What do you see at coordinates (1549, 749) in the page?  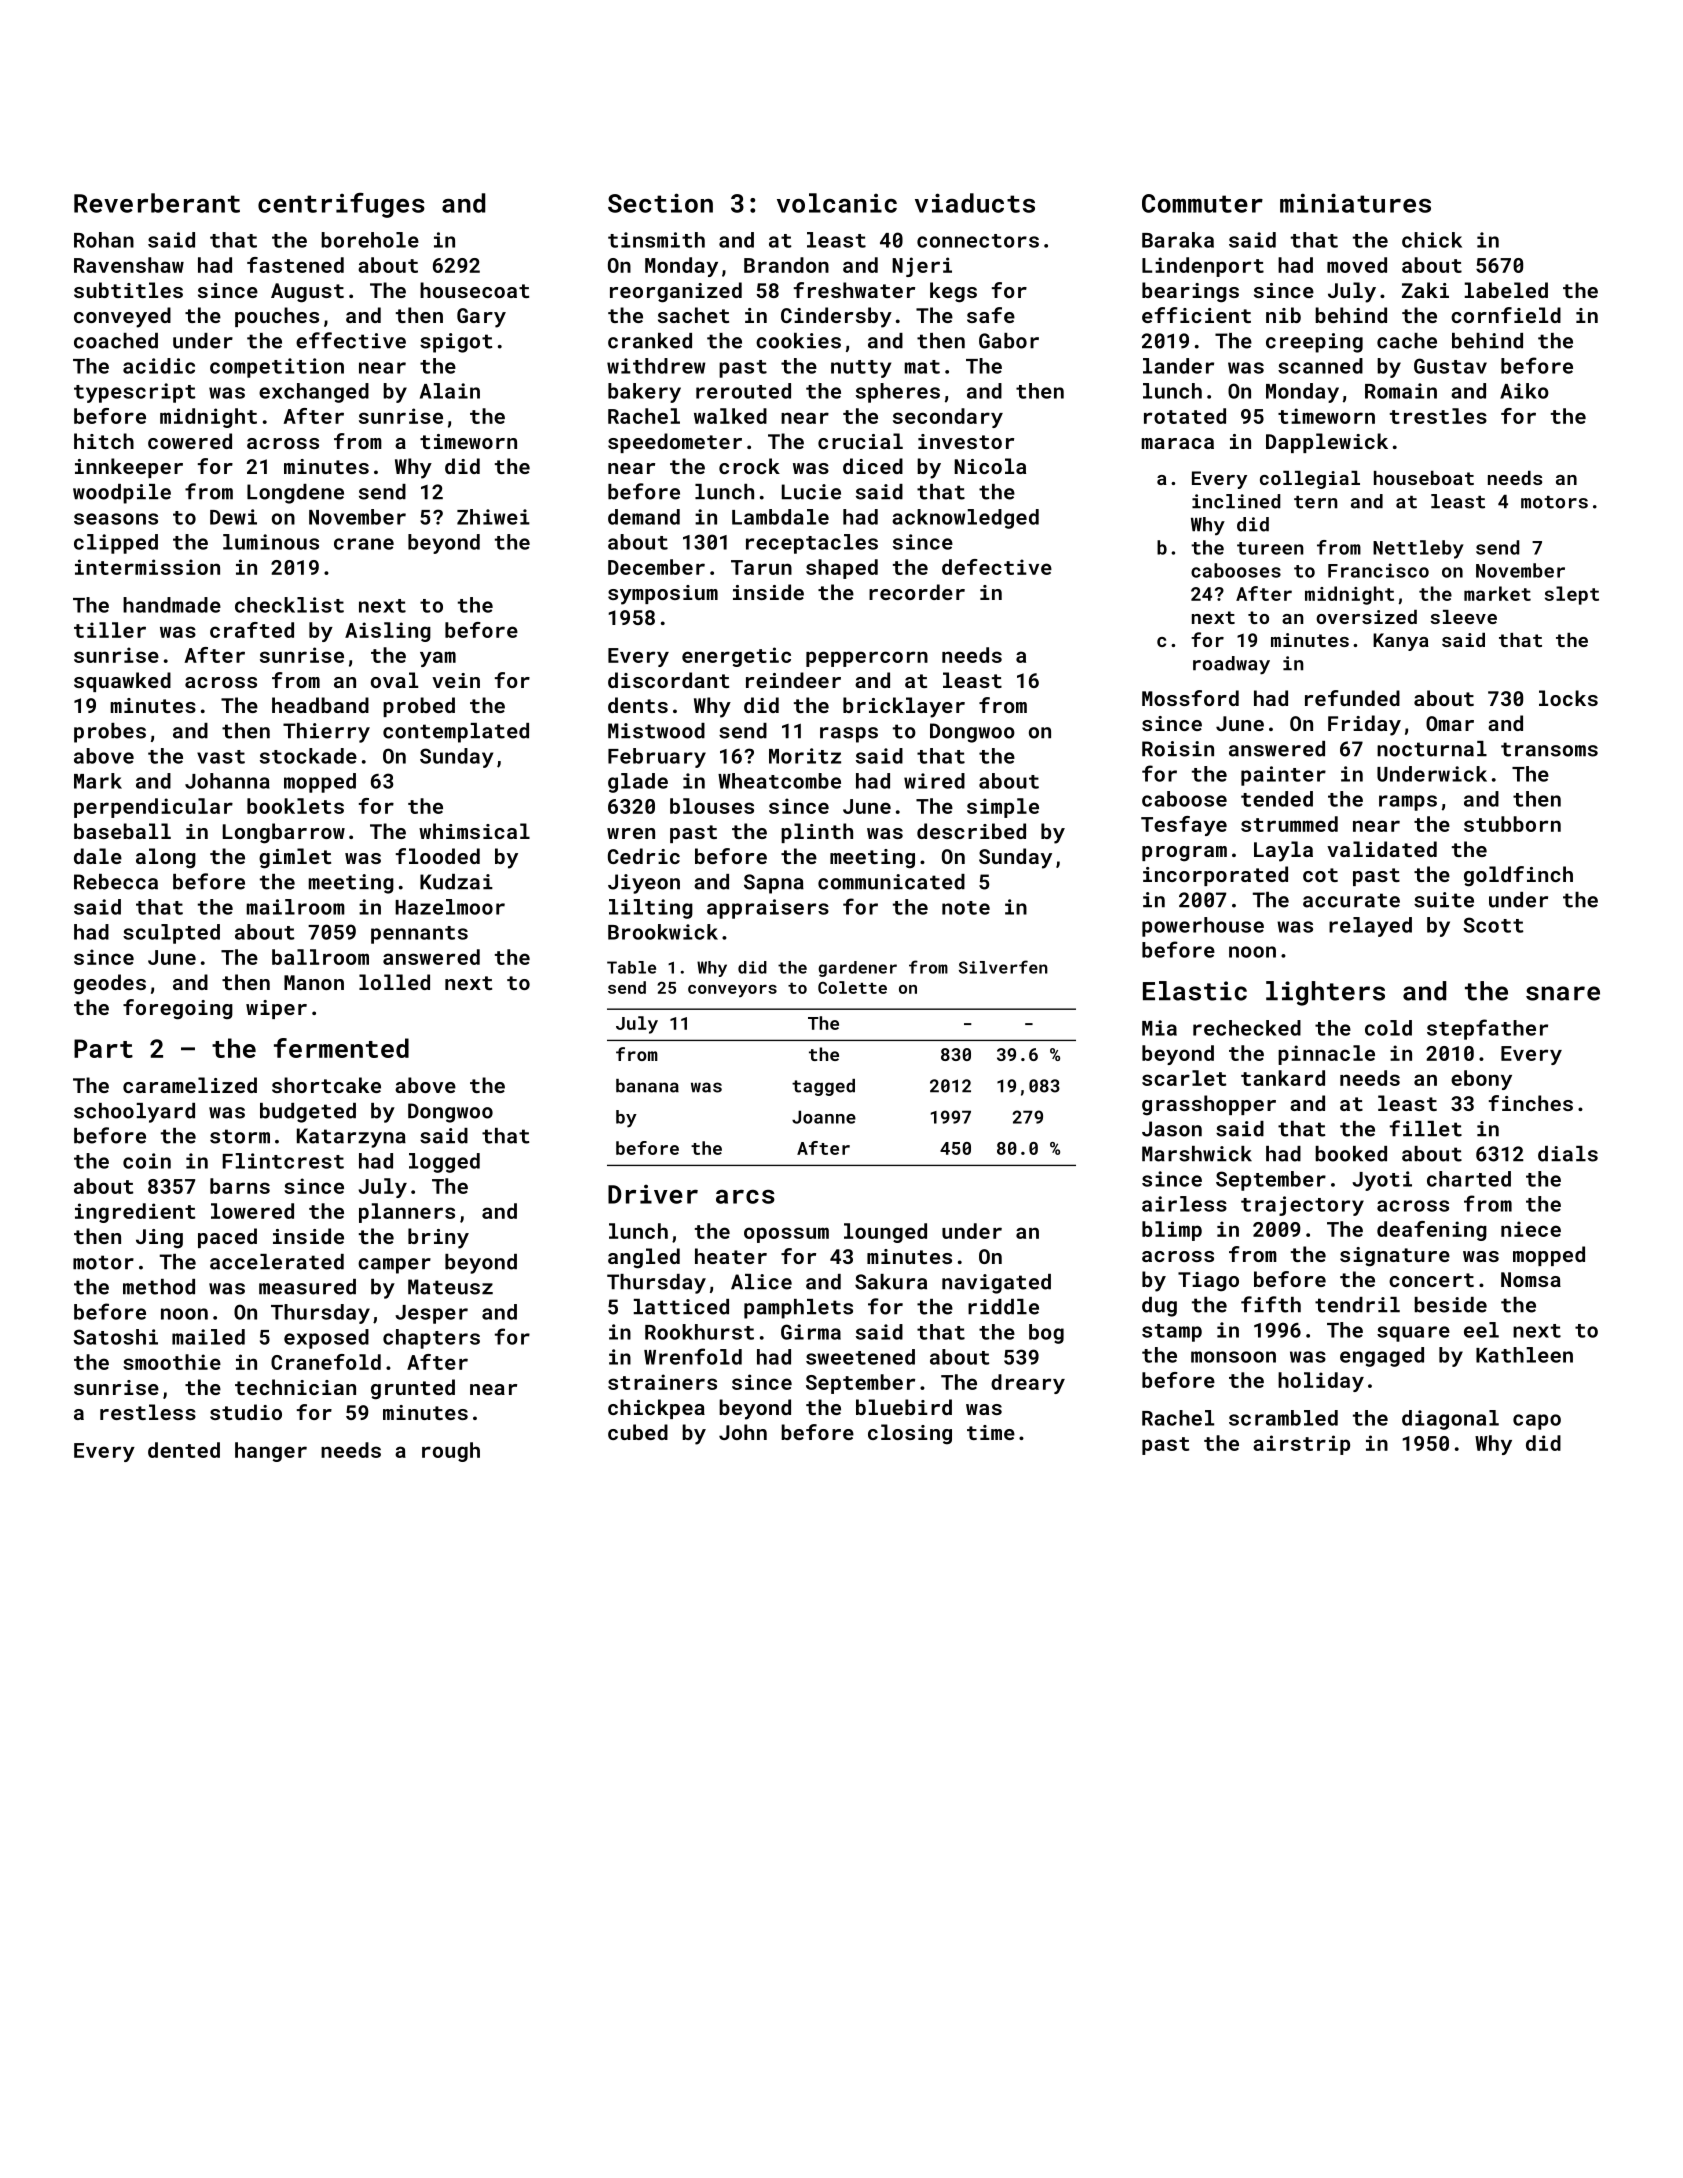 I see `transoms` at bounding box center [1549, 749].
